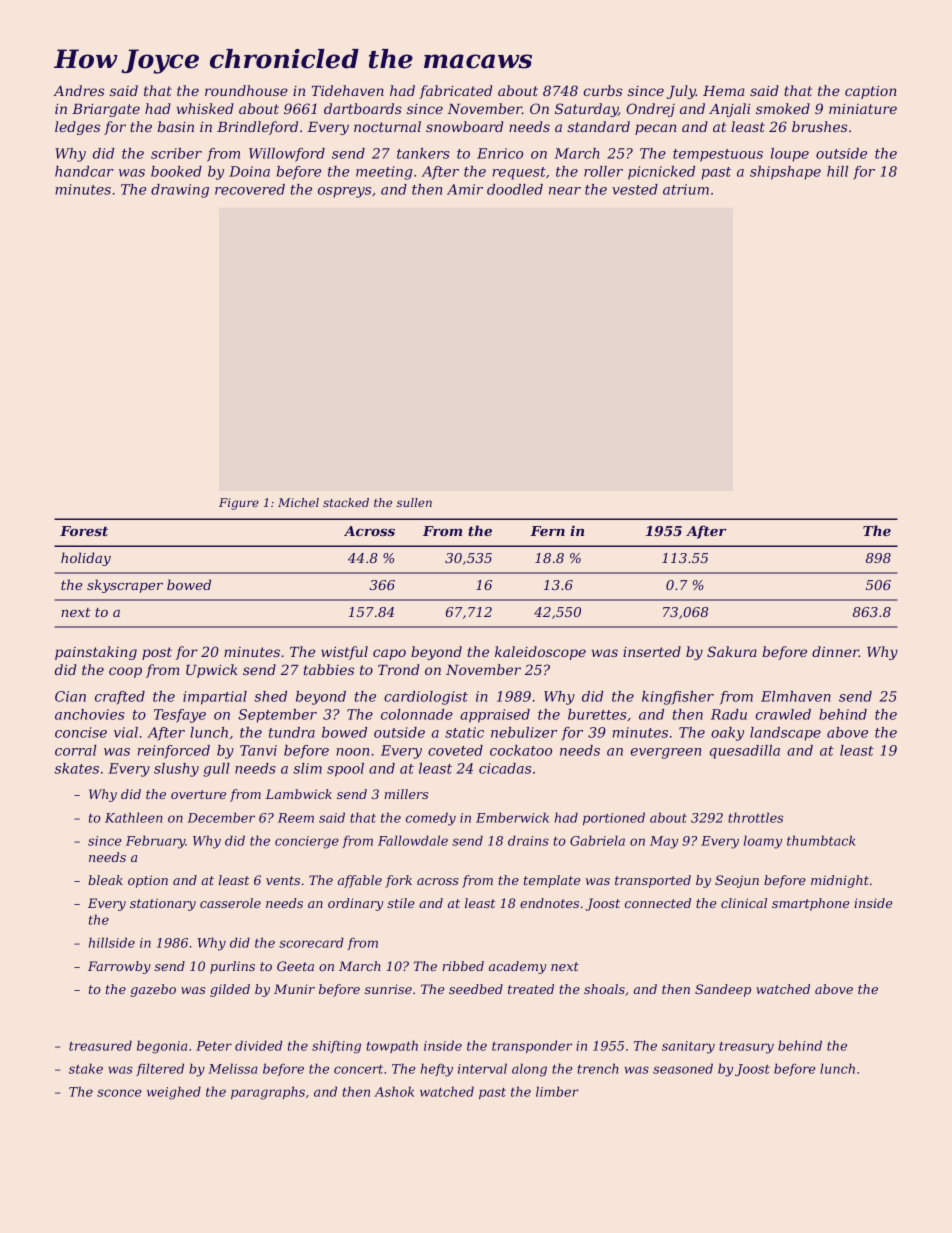  What do you see at coordinates (346, 502) in the document?
I see `stacked` at bounding box center [346, 502].
